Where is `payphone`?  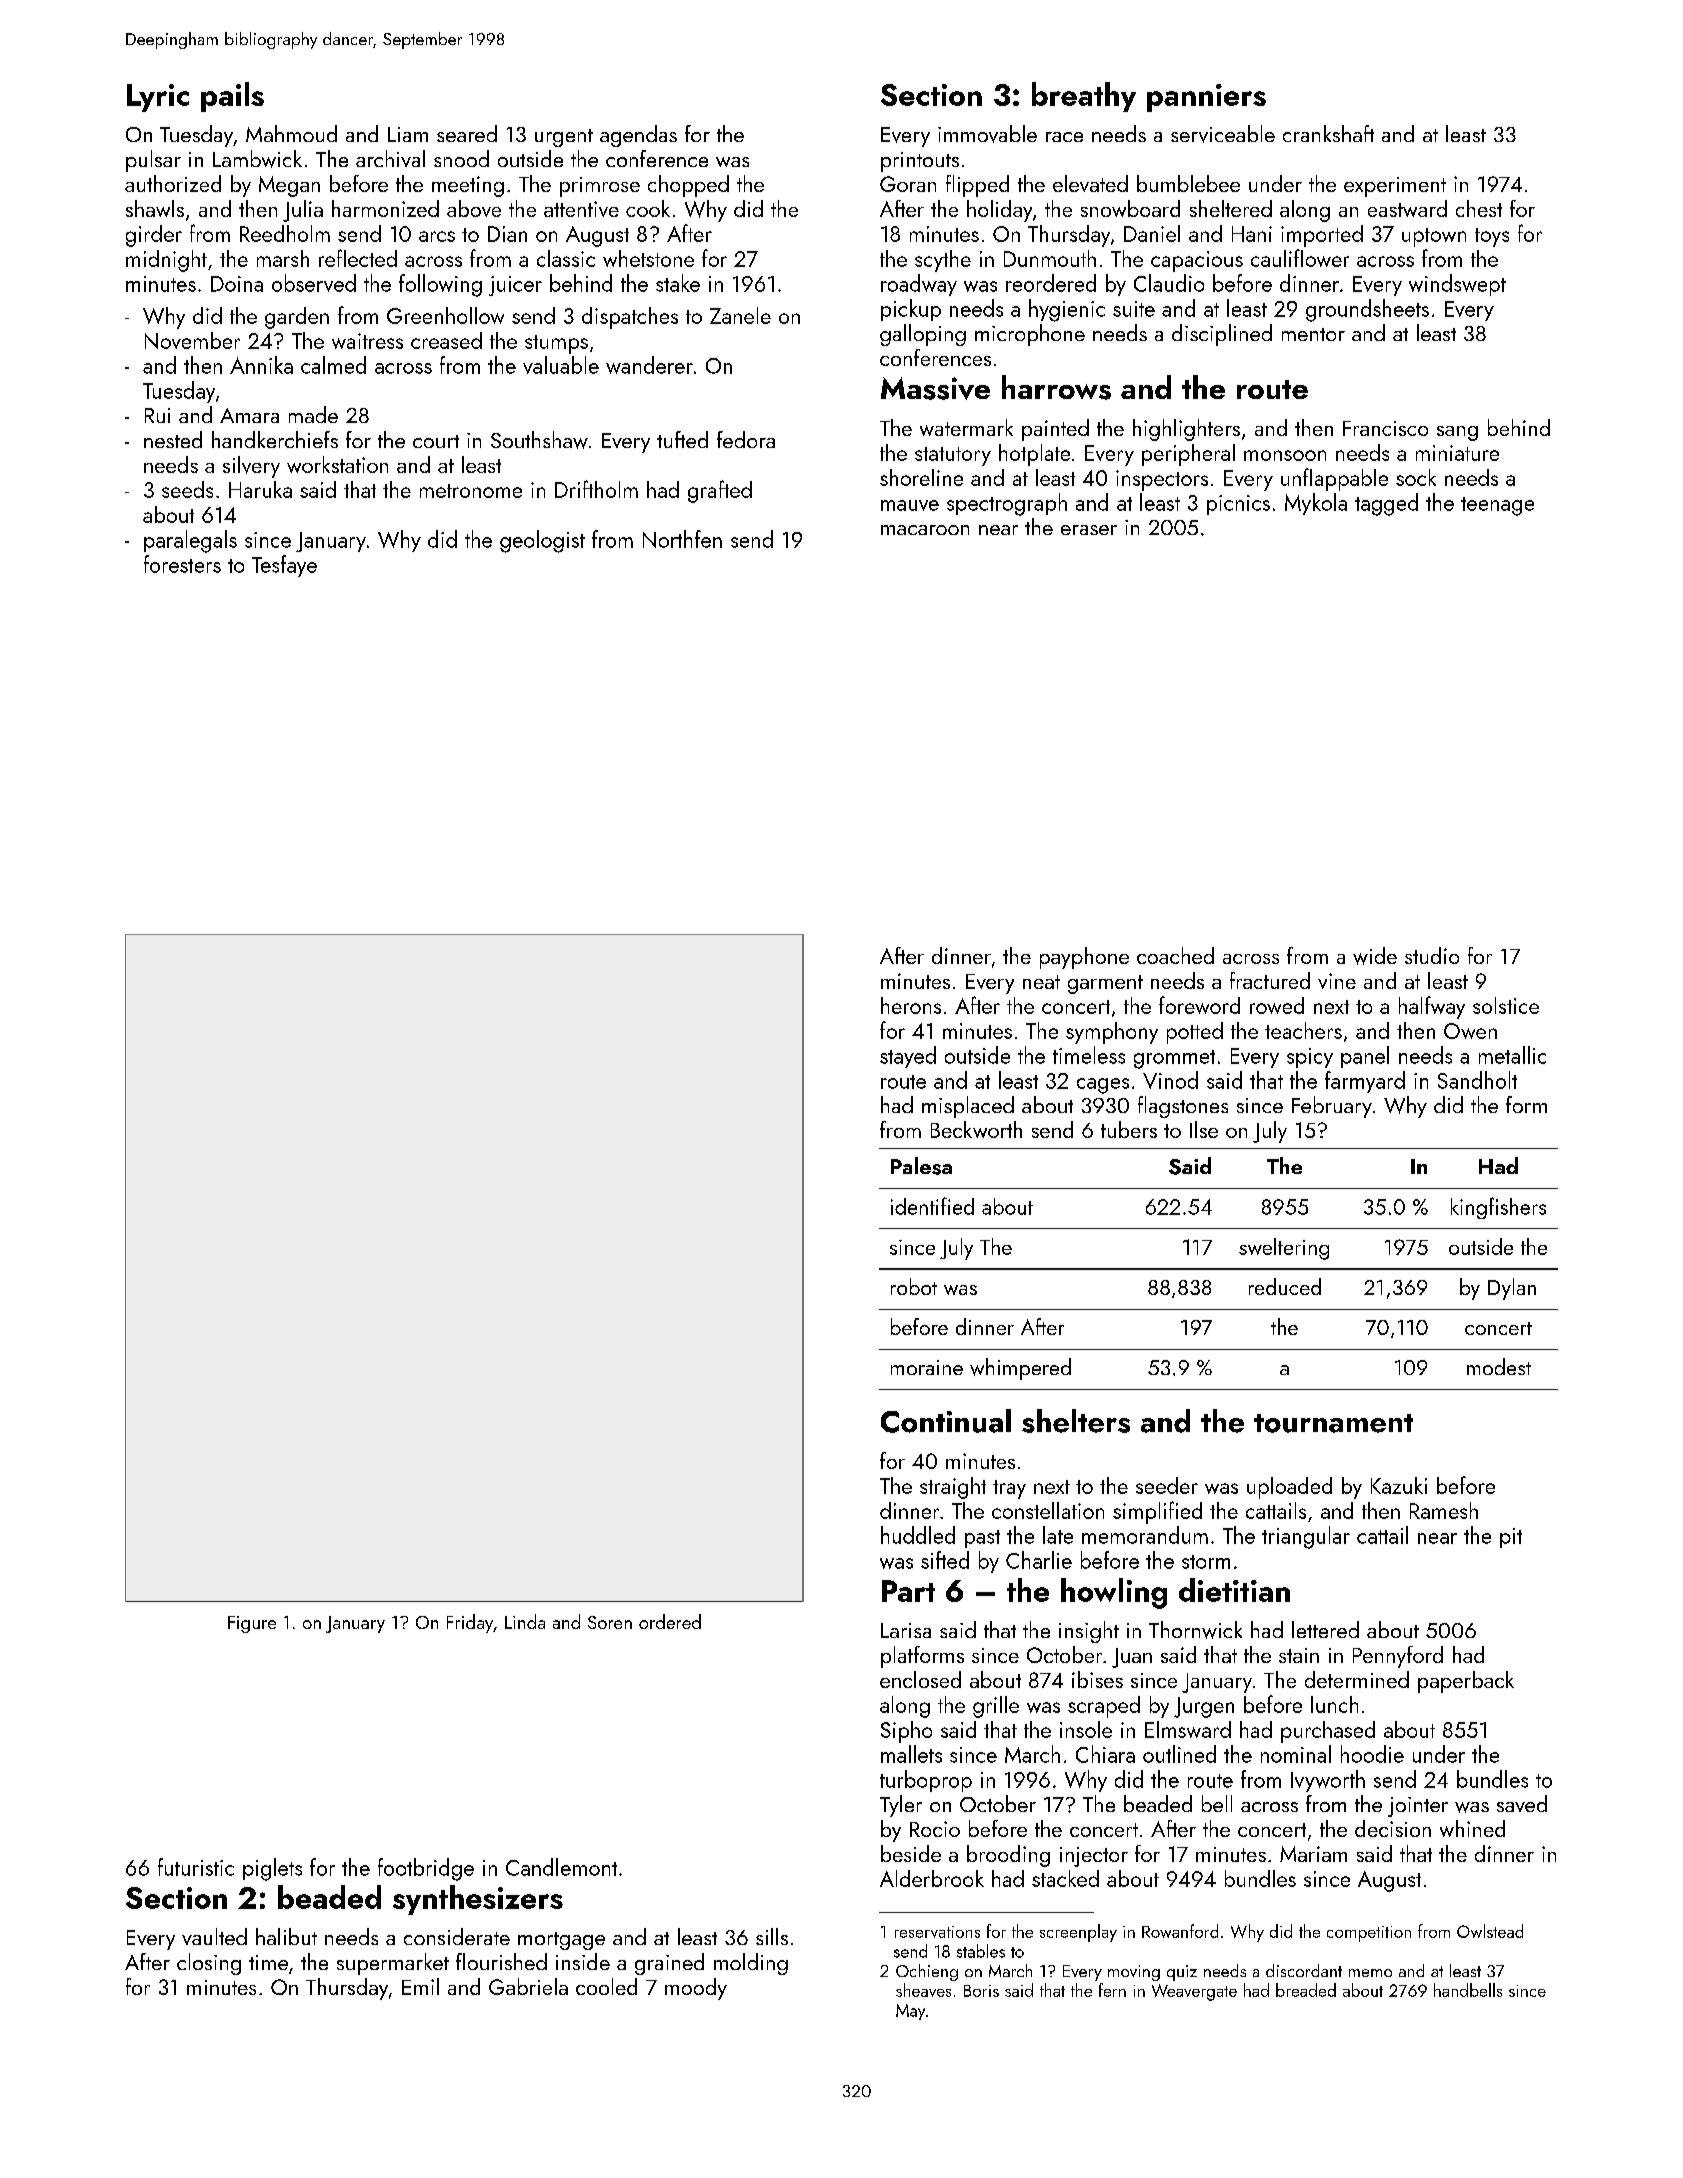 payphone is located at coordinates (1084, 958).
